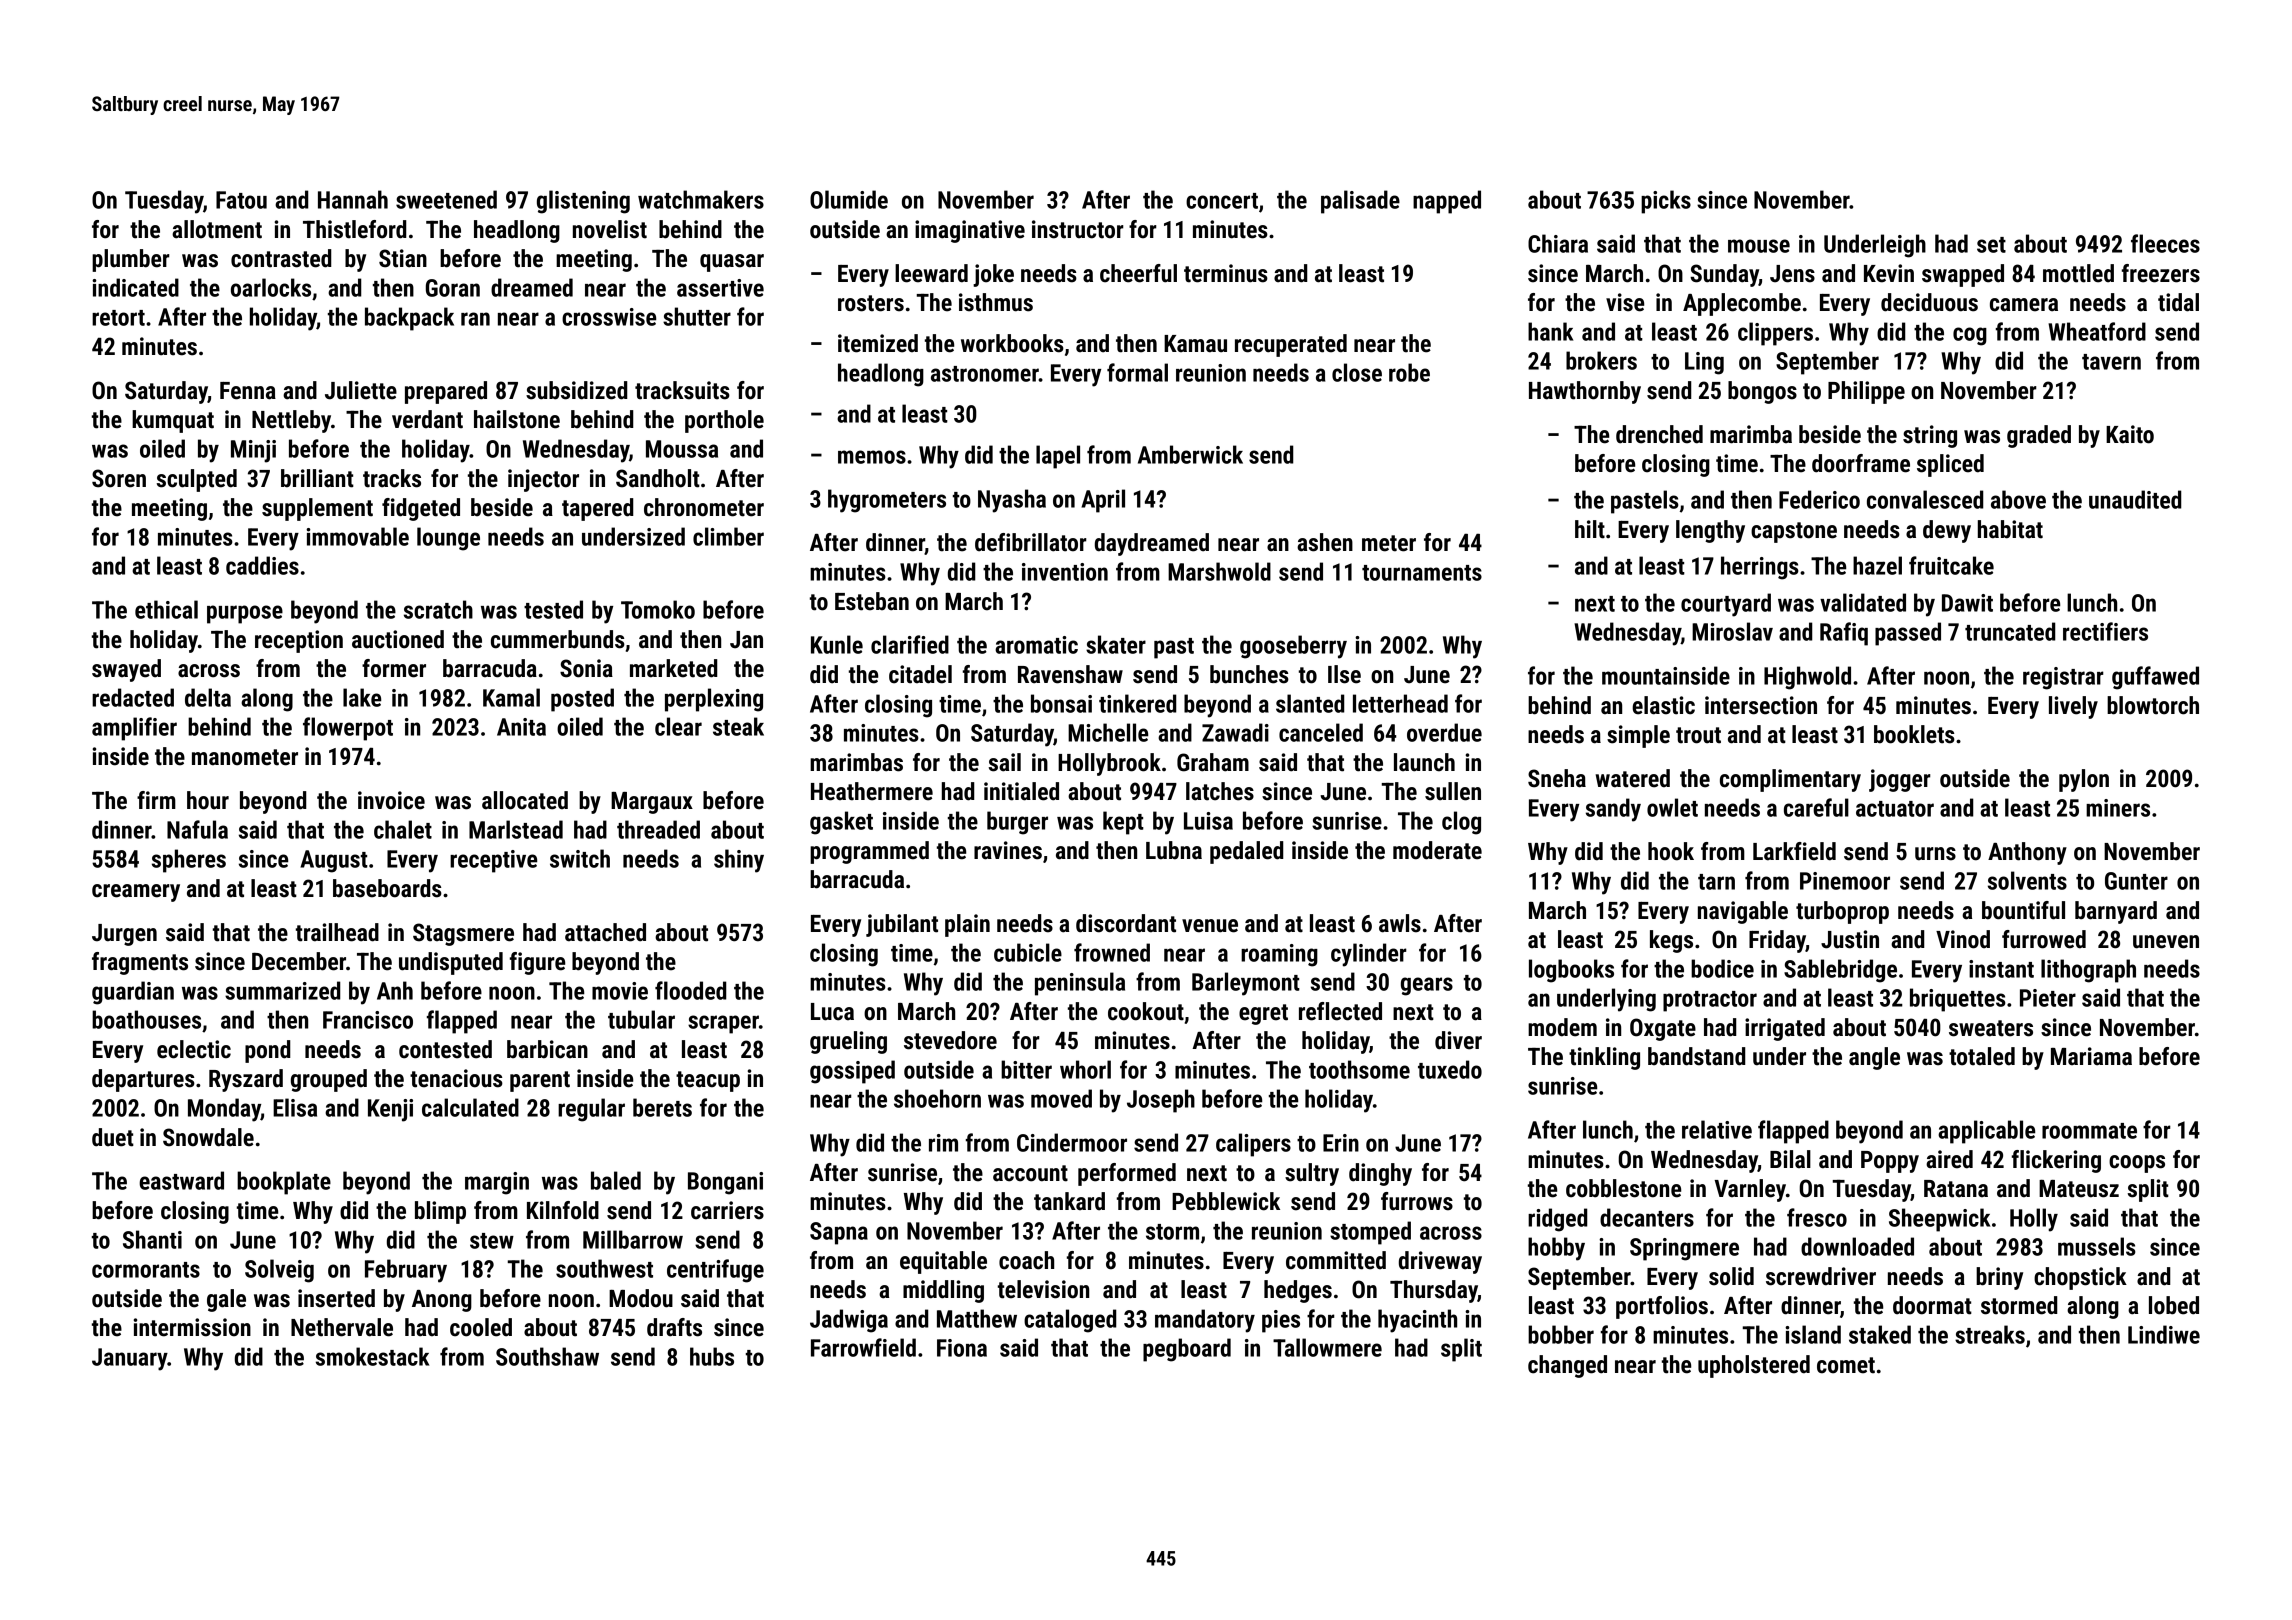 The image size is (2292, 1620). Describe the element at coordinates (962, 1348) in the page. I see `Fiona` at that location.
